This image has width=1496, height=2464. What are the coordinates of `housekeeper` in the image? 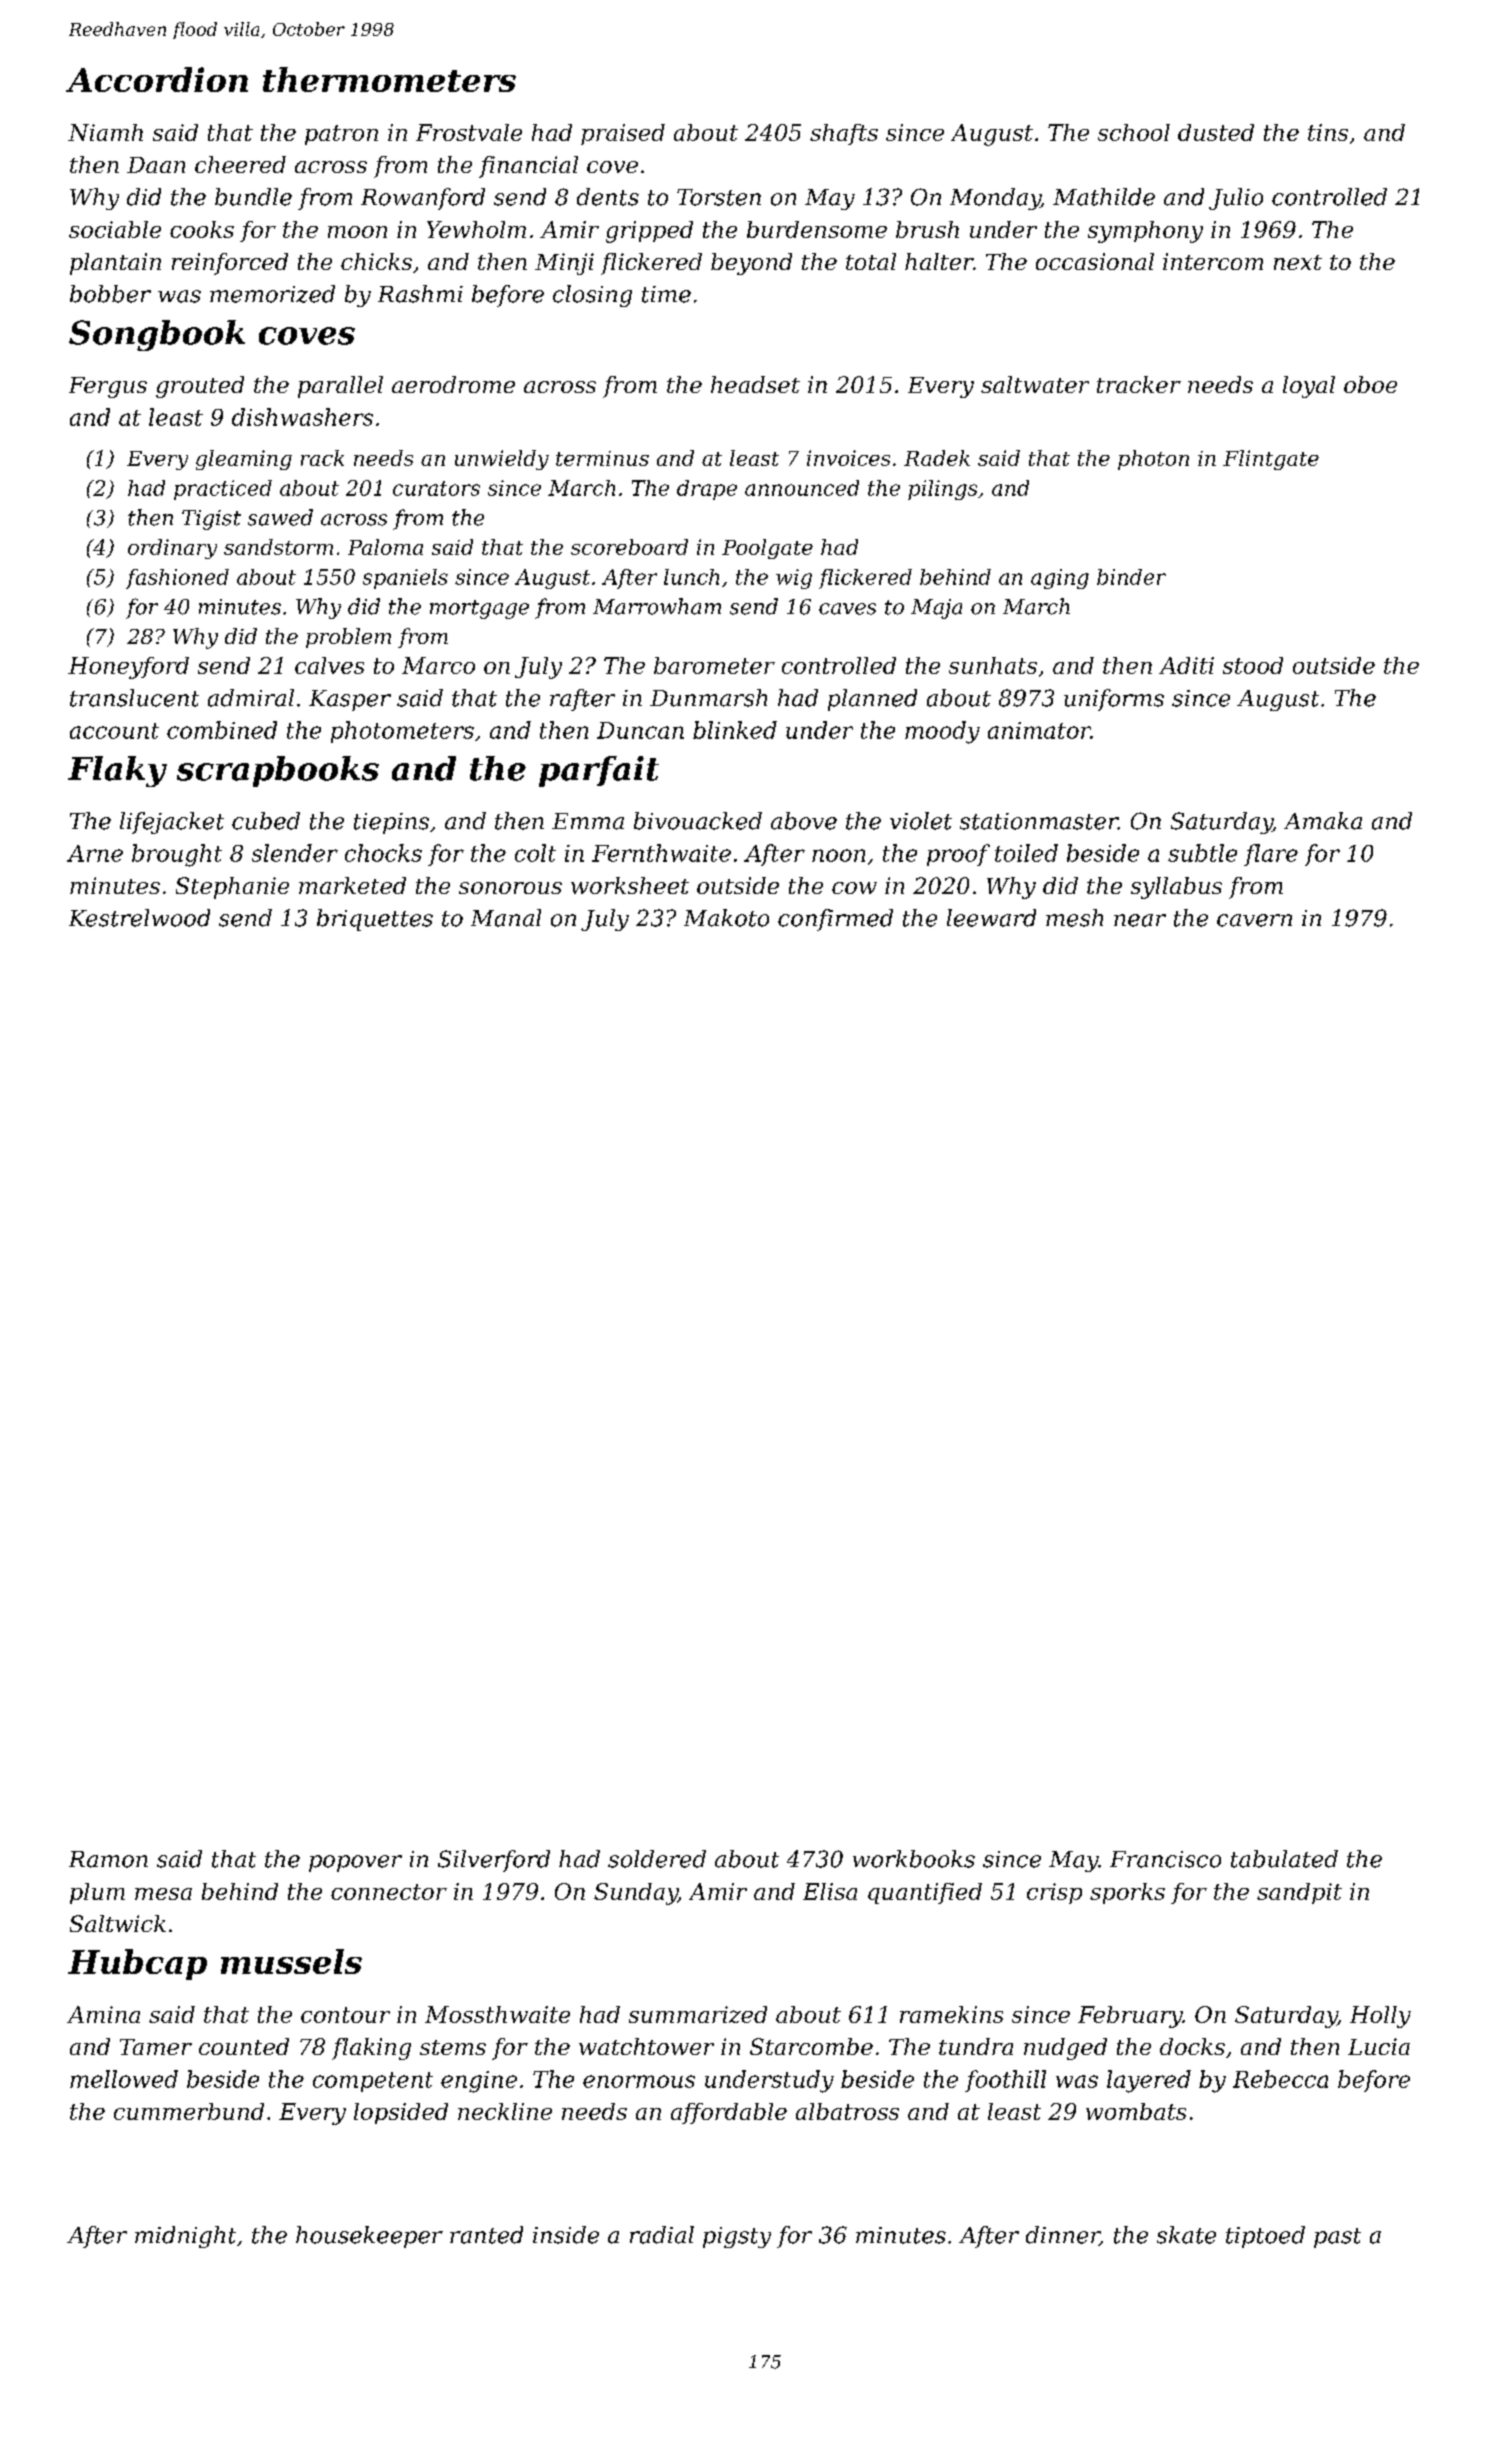 It's located at (369, 2237).
